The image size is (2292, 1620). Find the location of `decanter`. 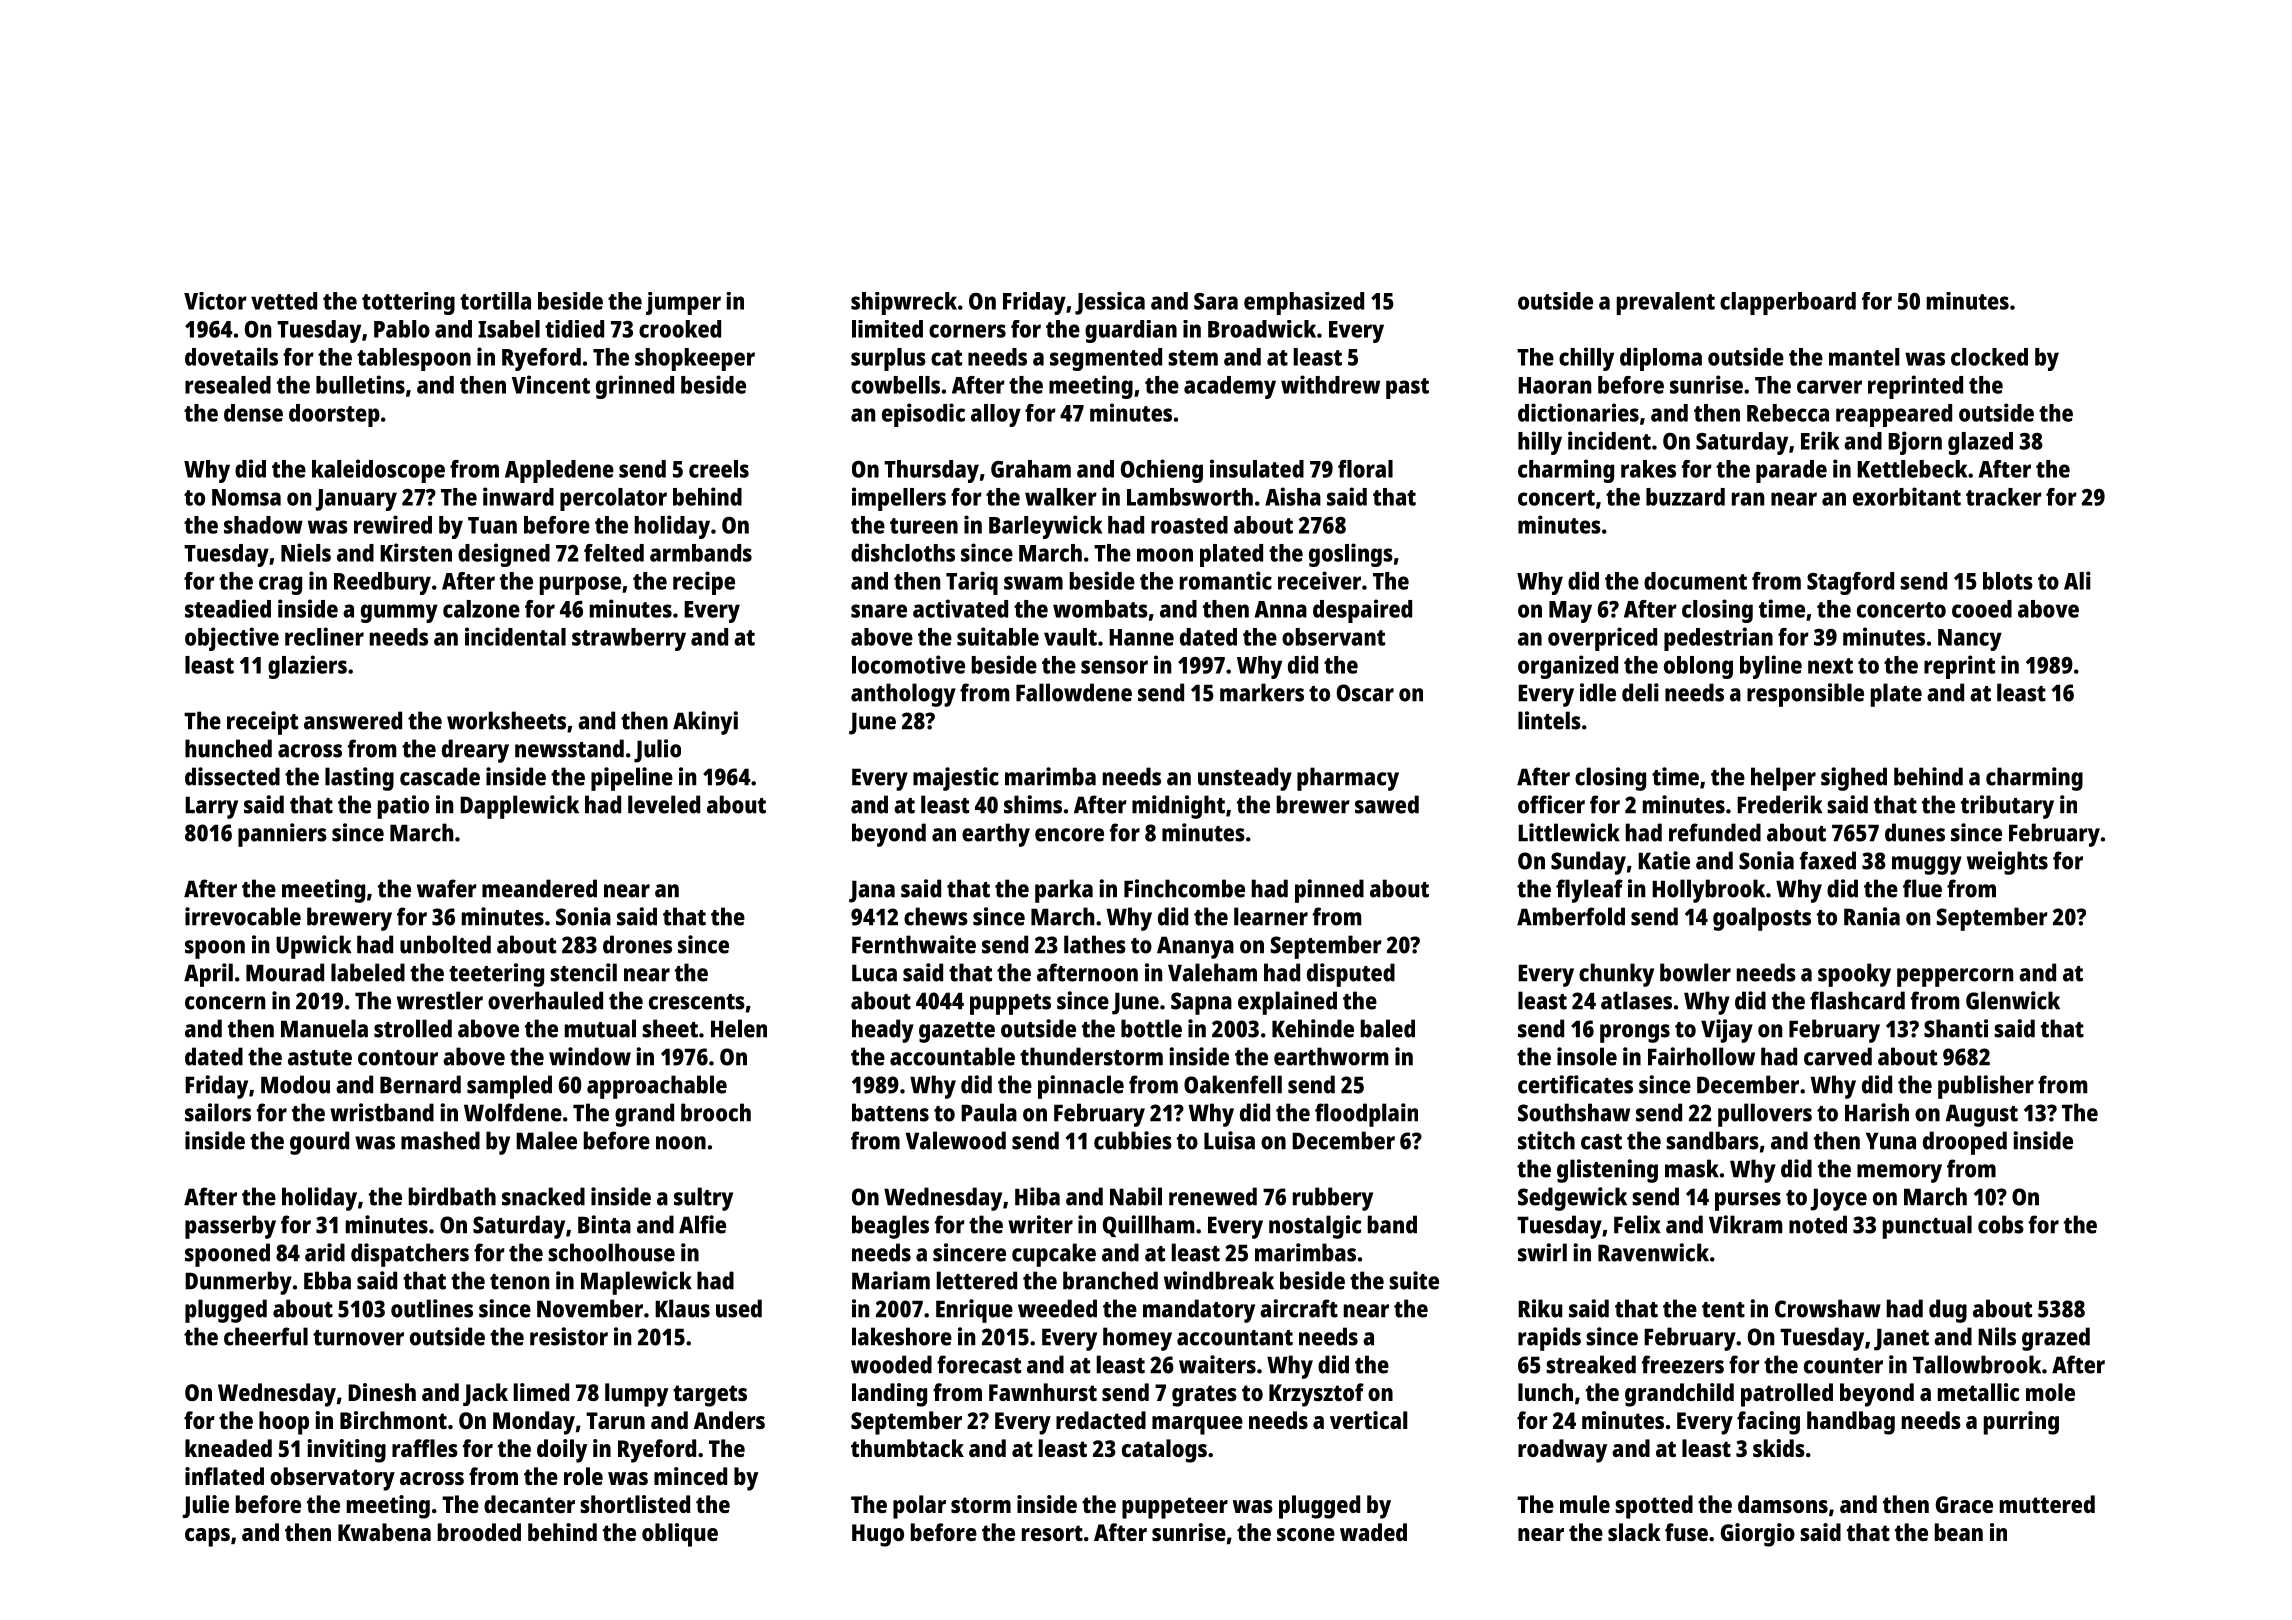

decanter is located at coordinates (529, 1504).
